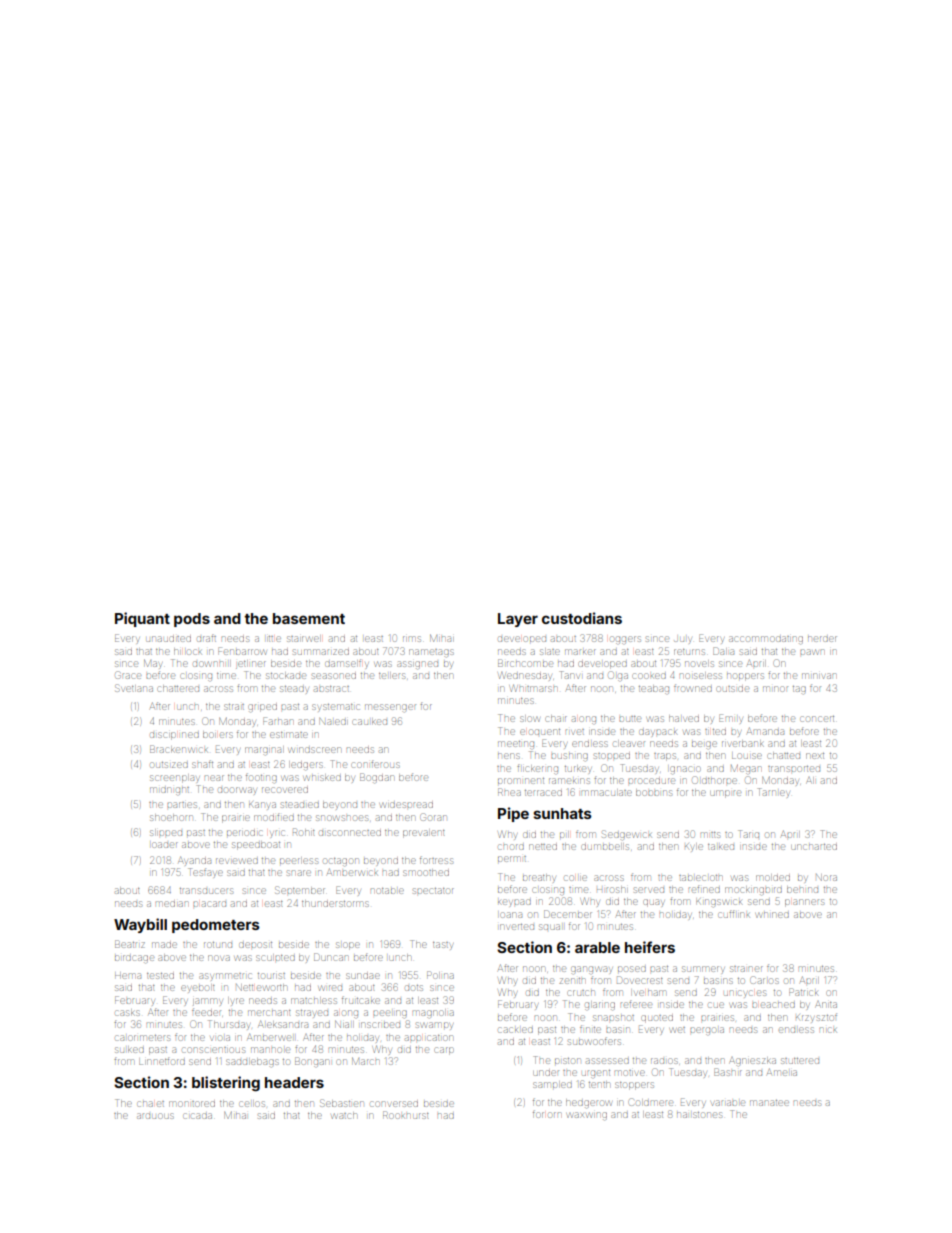 The width and height of the image is (952, 1233). What do you see at coordinates (766, 639) in the image?
I see `accommodating` at bounding box center [766, 639].
